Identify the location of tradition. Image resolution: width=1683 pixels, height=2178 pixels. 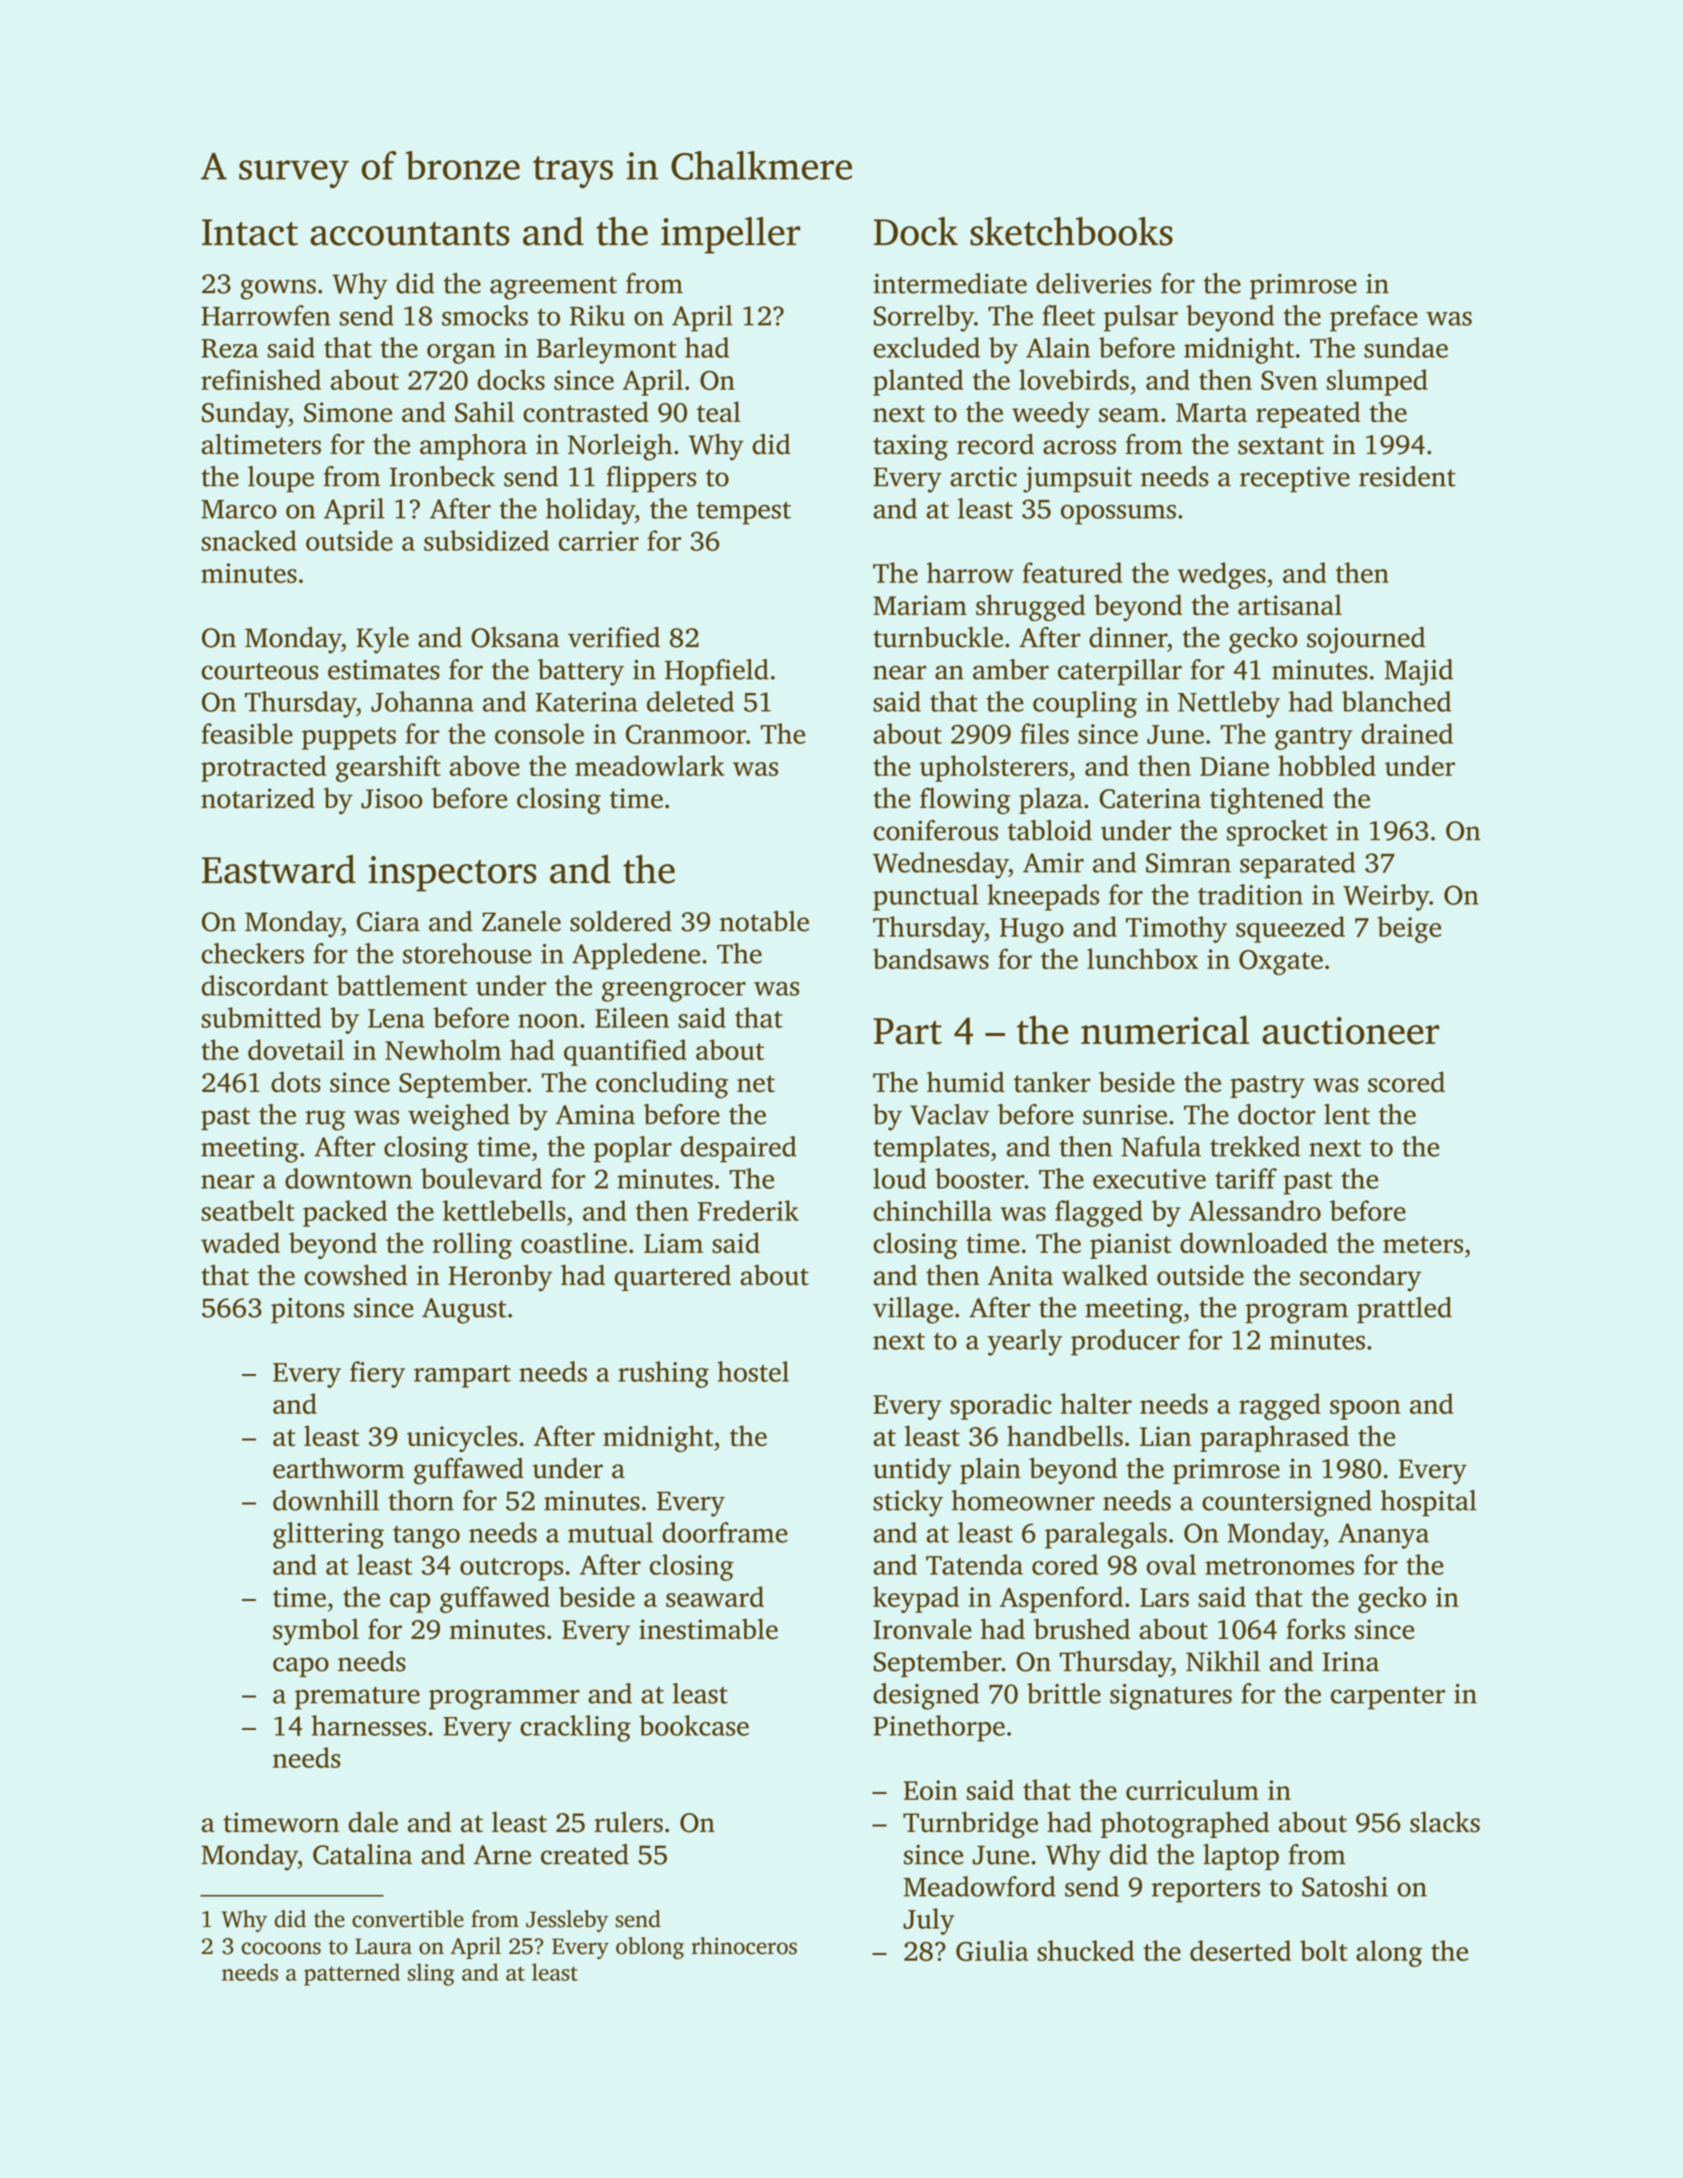
(1250, 894).
